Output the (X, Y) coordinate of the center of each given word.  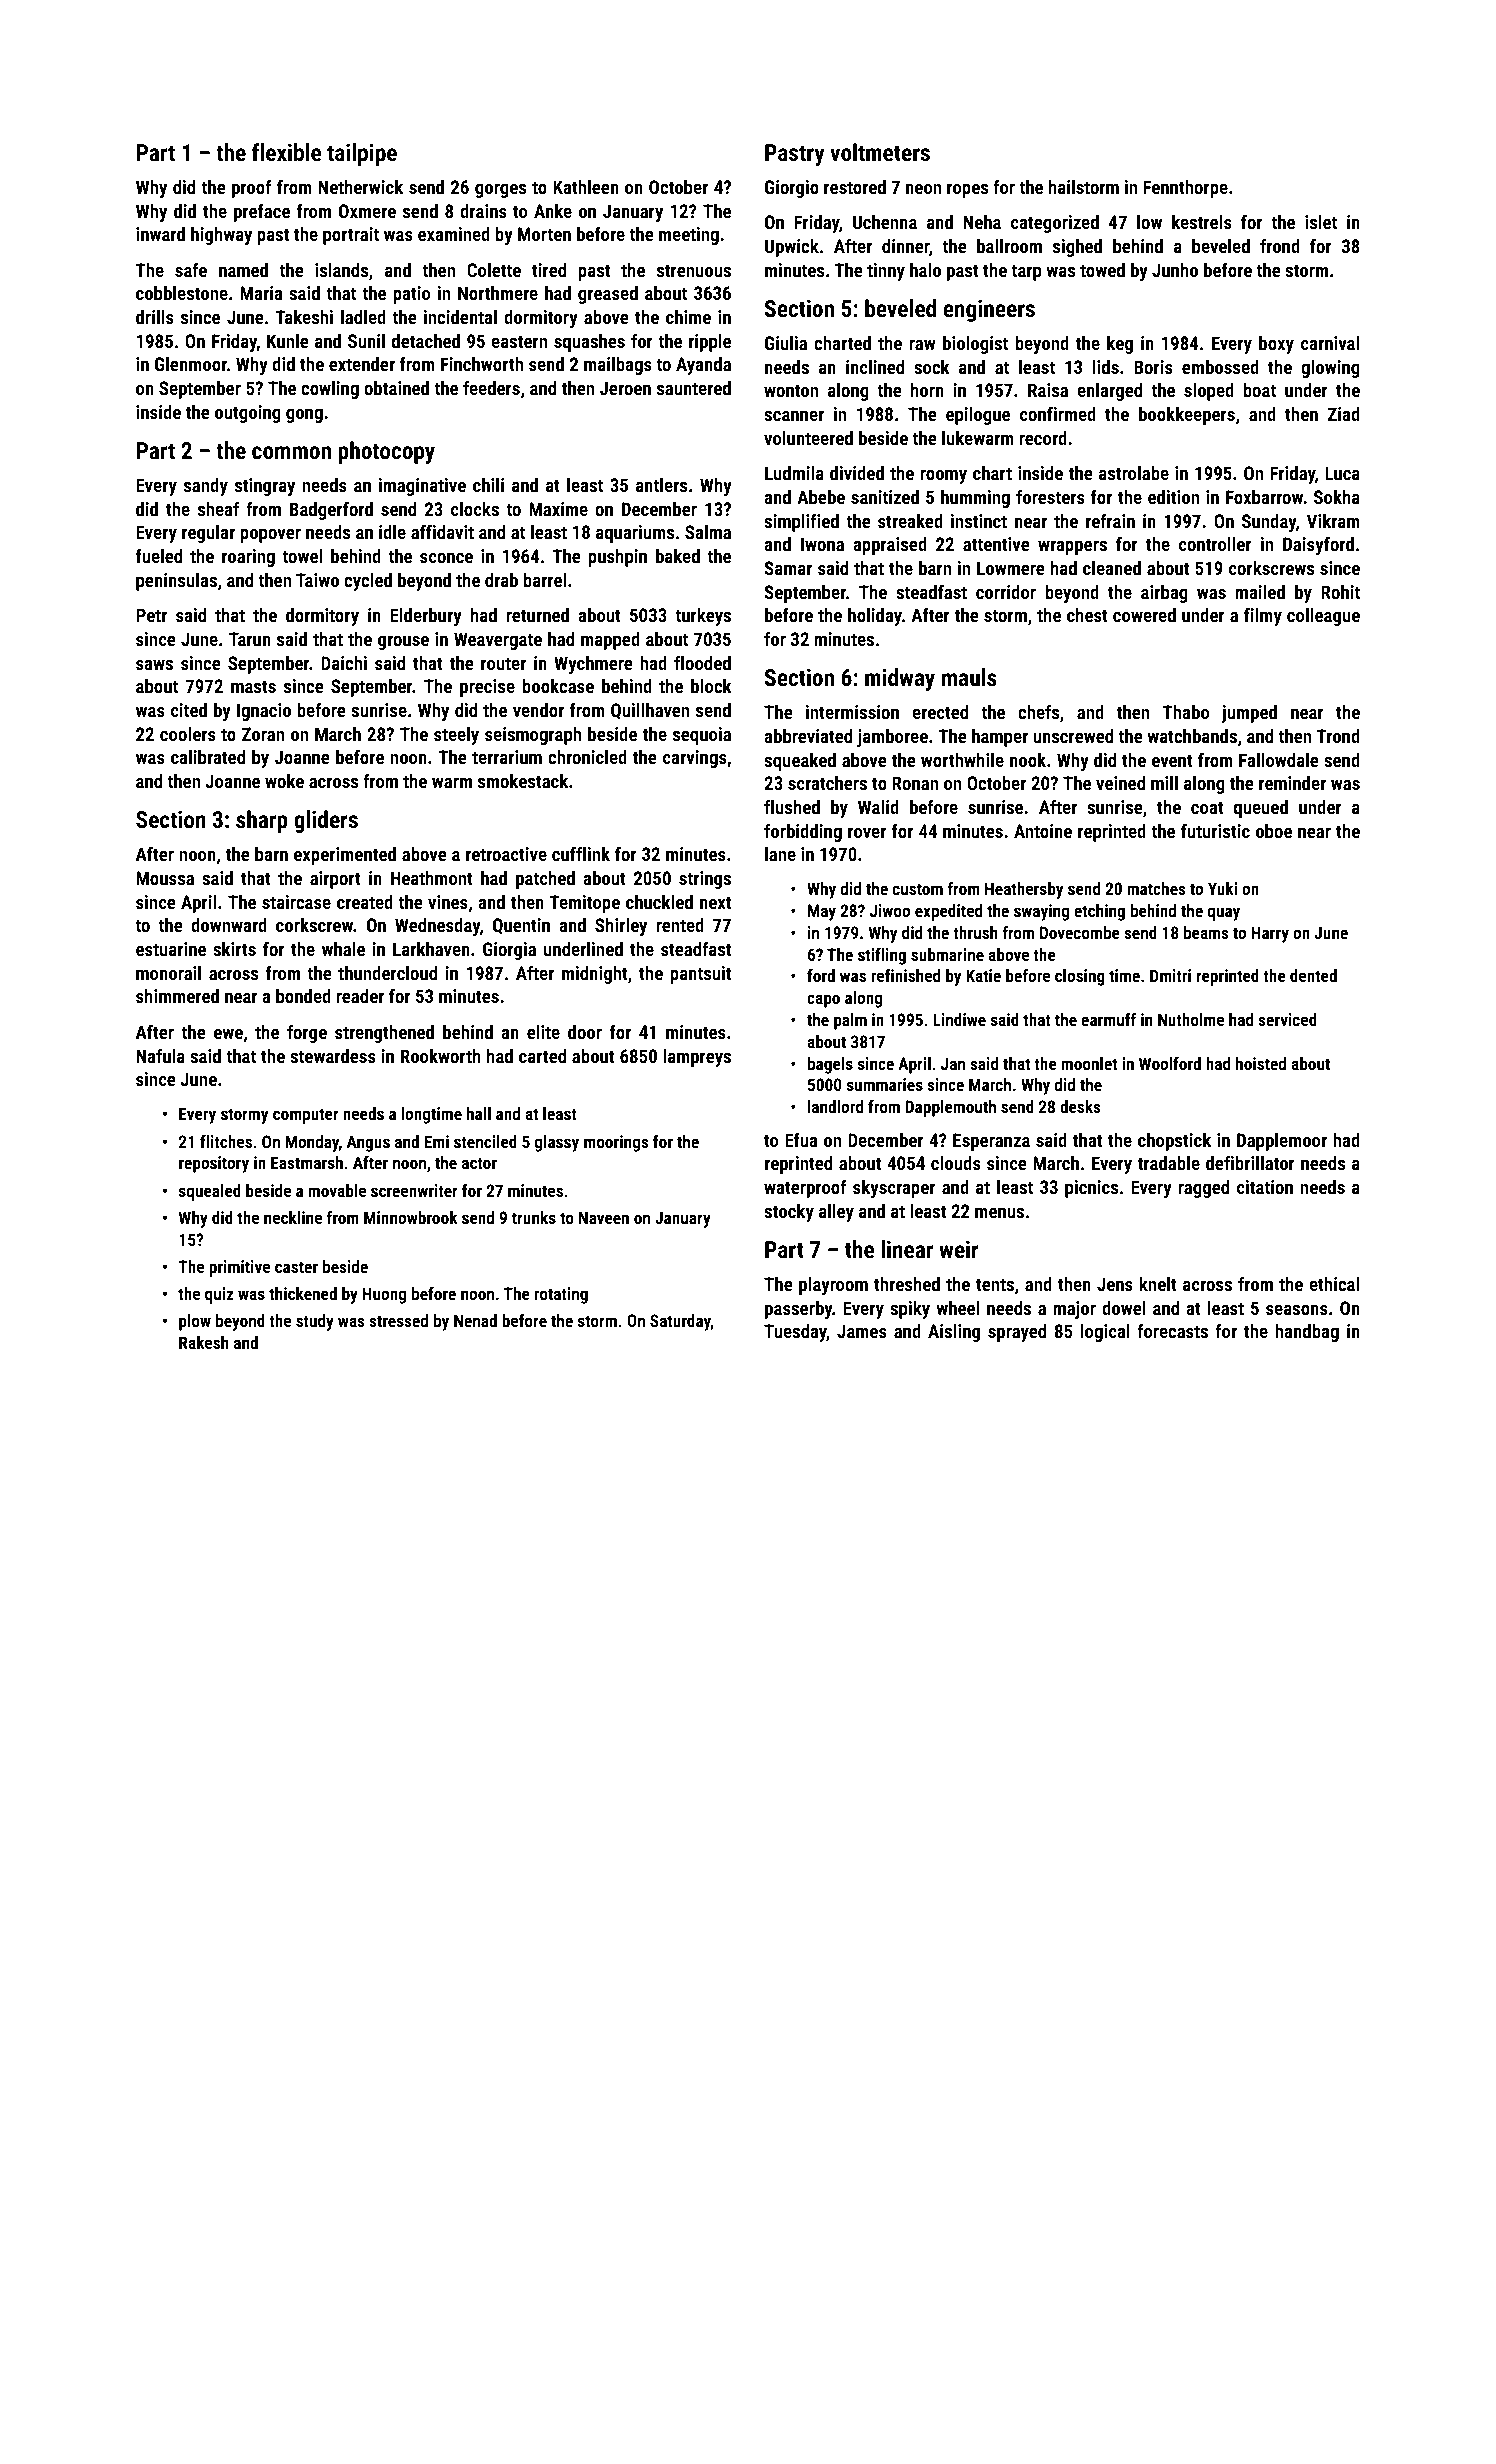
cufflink (581, 853)
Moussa (165, 878)
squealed (210, 1192)
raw (922, 345)
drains (483, 211)
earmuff (1108, 1019)
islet (1321, 222)
